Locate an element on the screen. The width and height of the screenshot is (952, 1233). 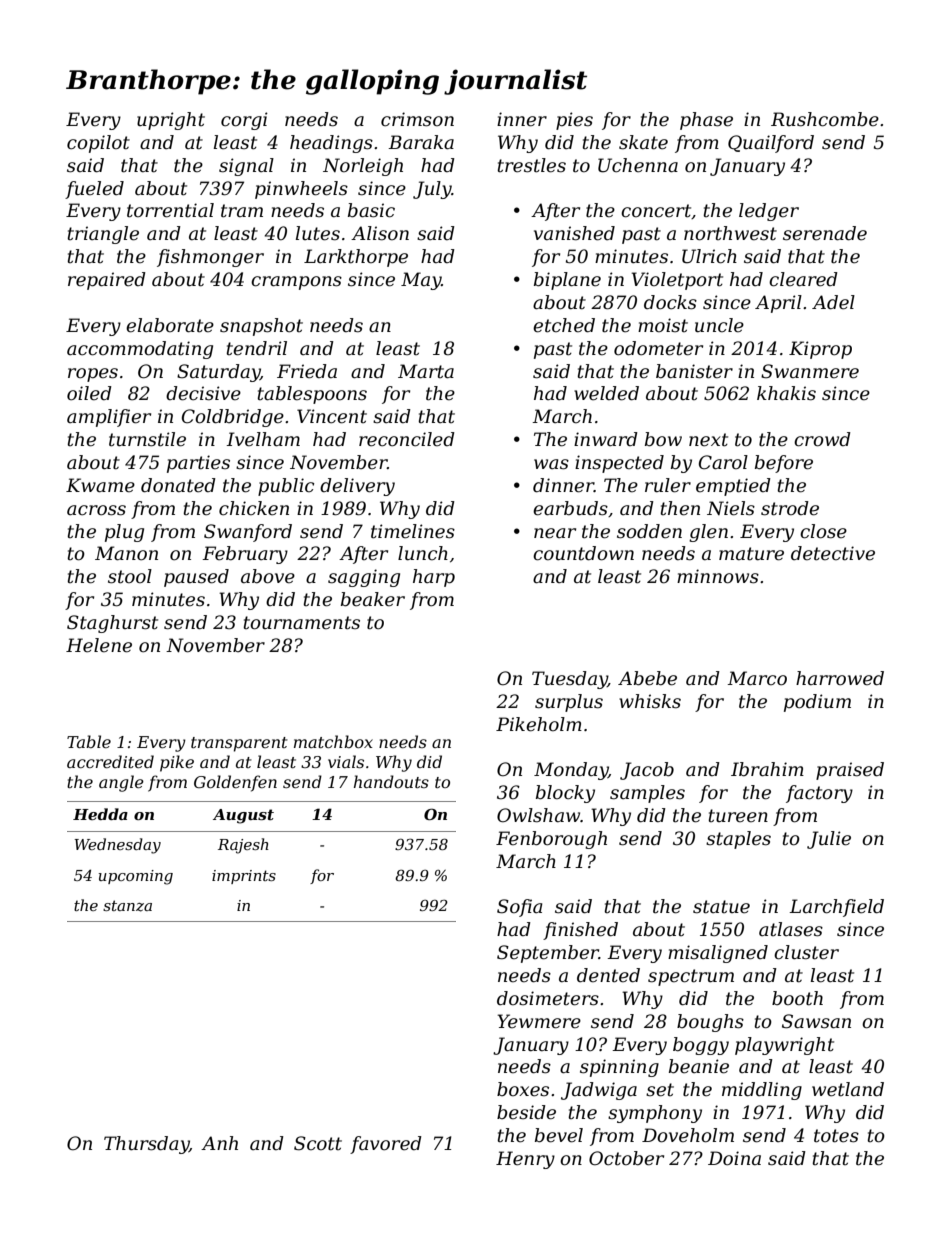
reconciled is located at coordinates (407, 439).
